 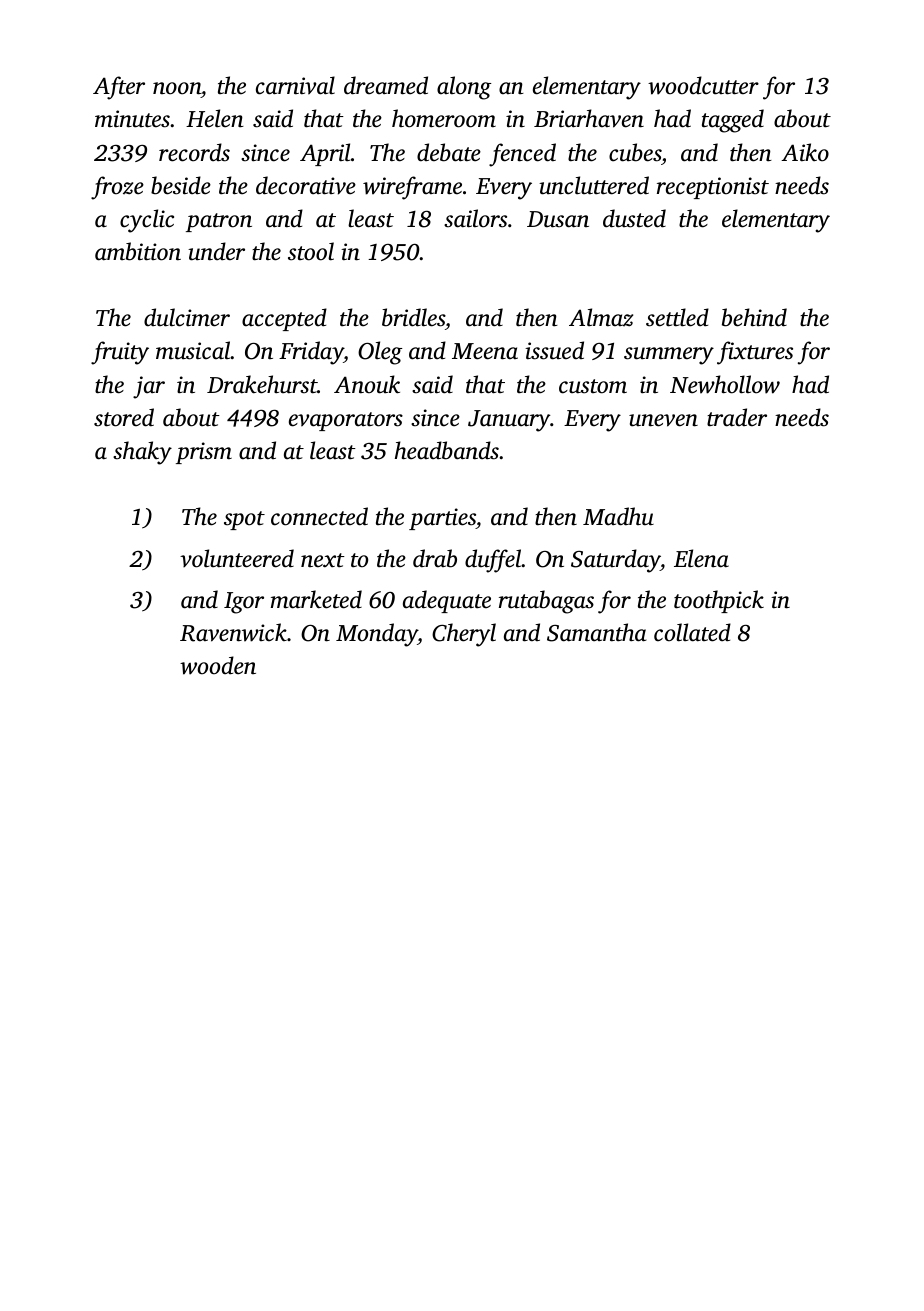 What do you see at coordinates (464, 635) in the screenshot?
I see `Cheryl` at bounding box center [464, 635].
